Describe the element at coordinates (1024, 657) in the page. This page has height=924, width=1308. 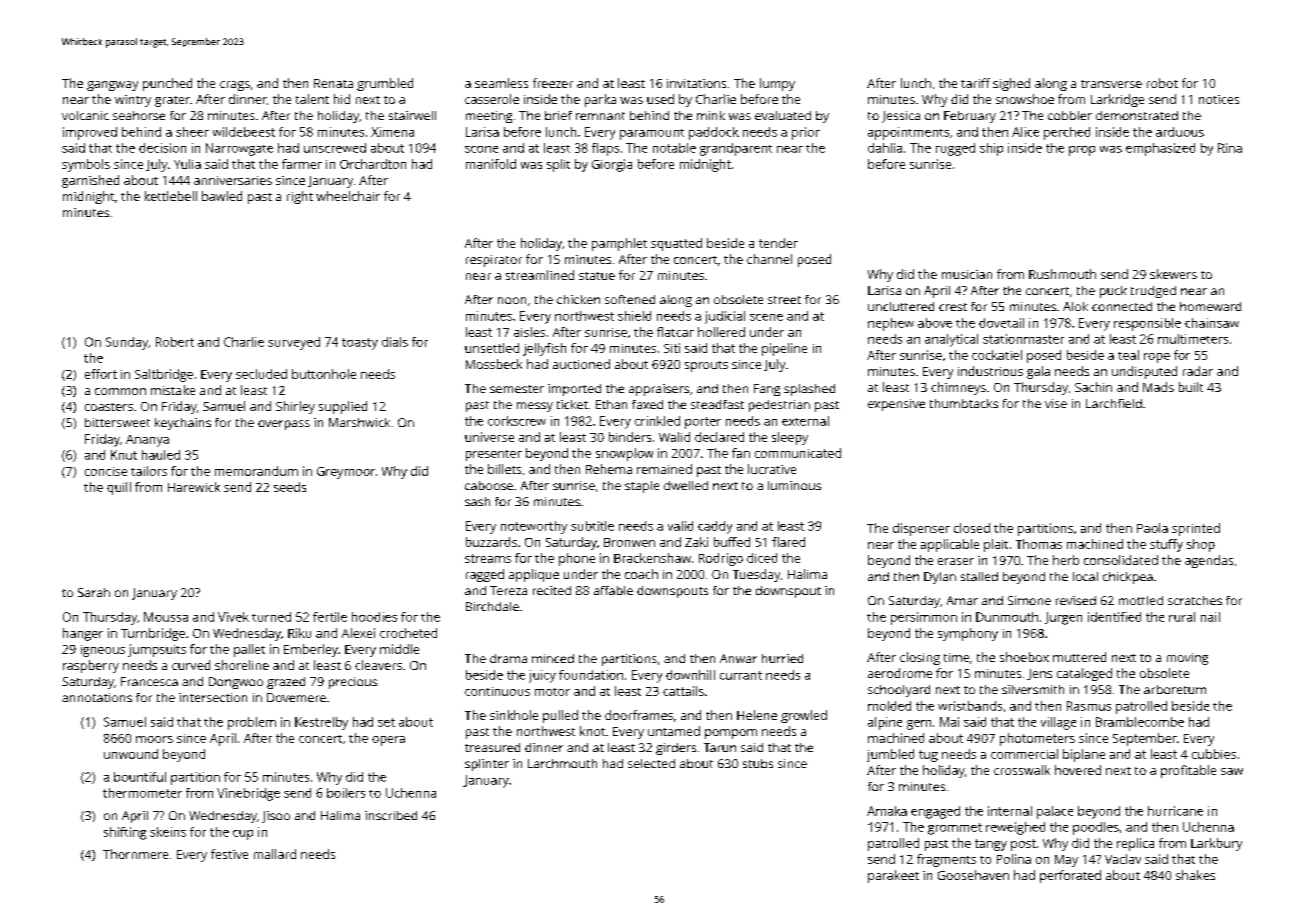
I see `shoebox` at that location.
